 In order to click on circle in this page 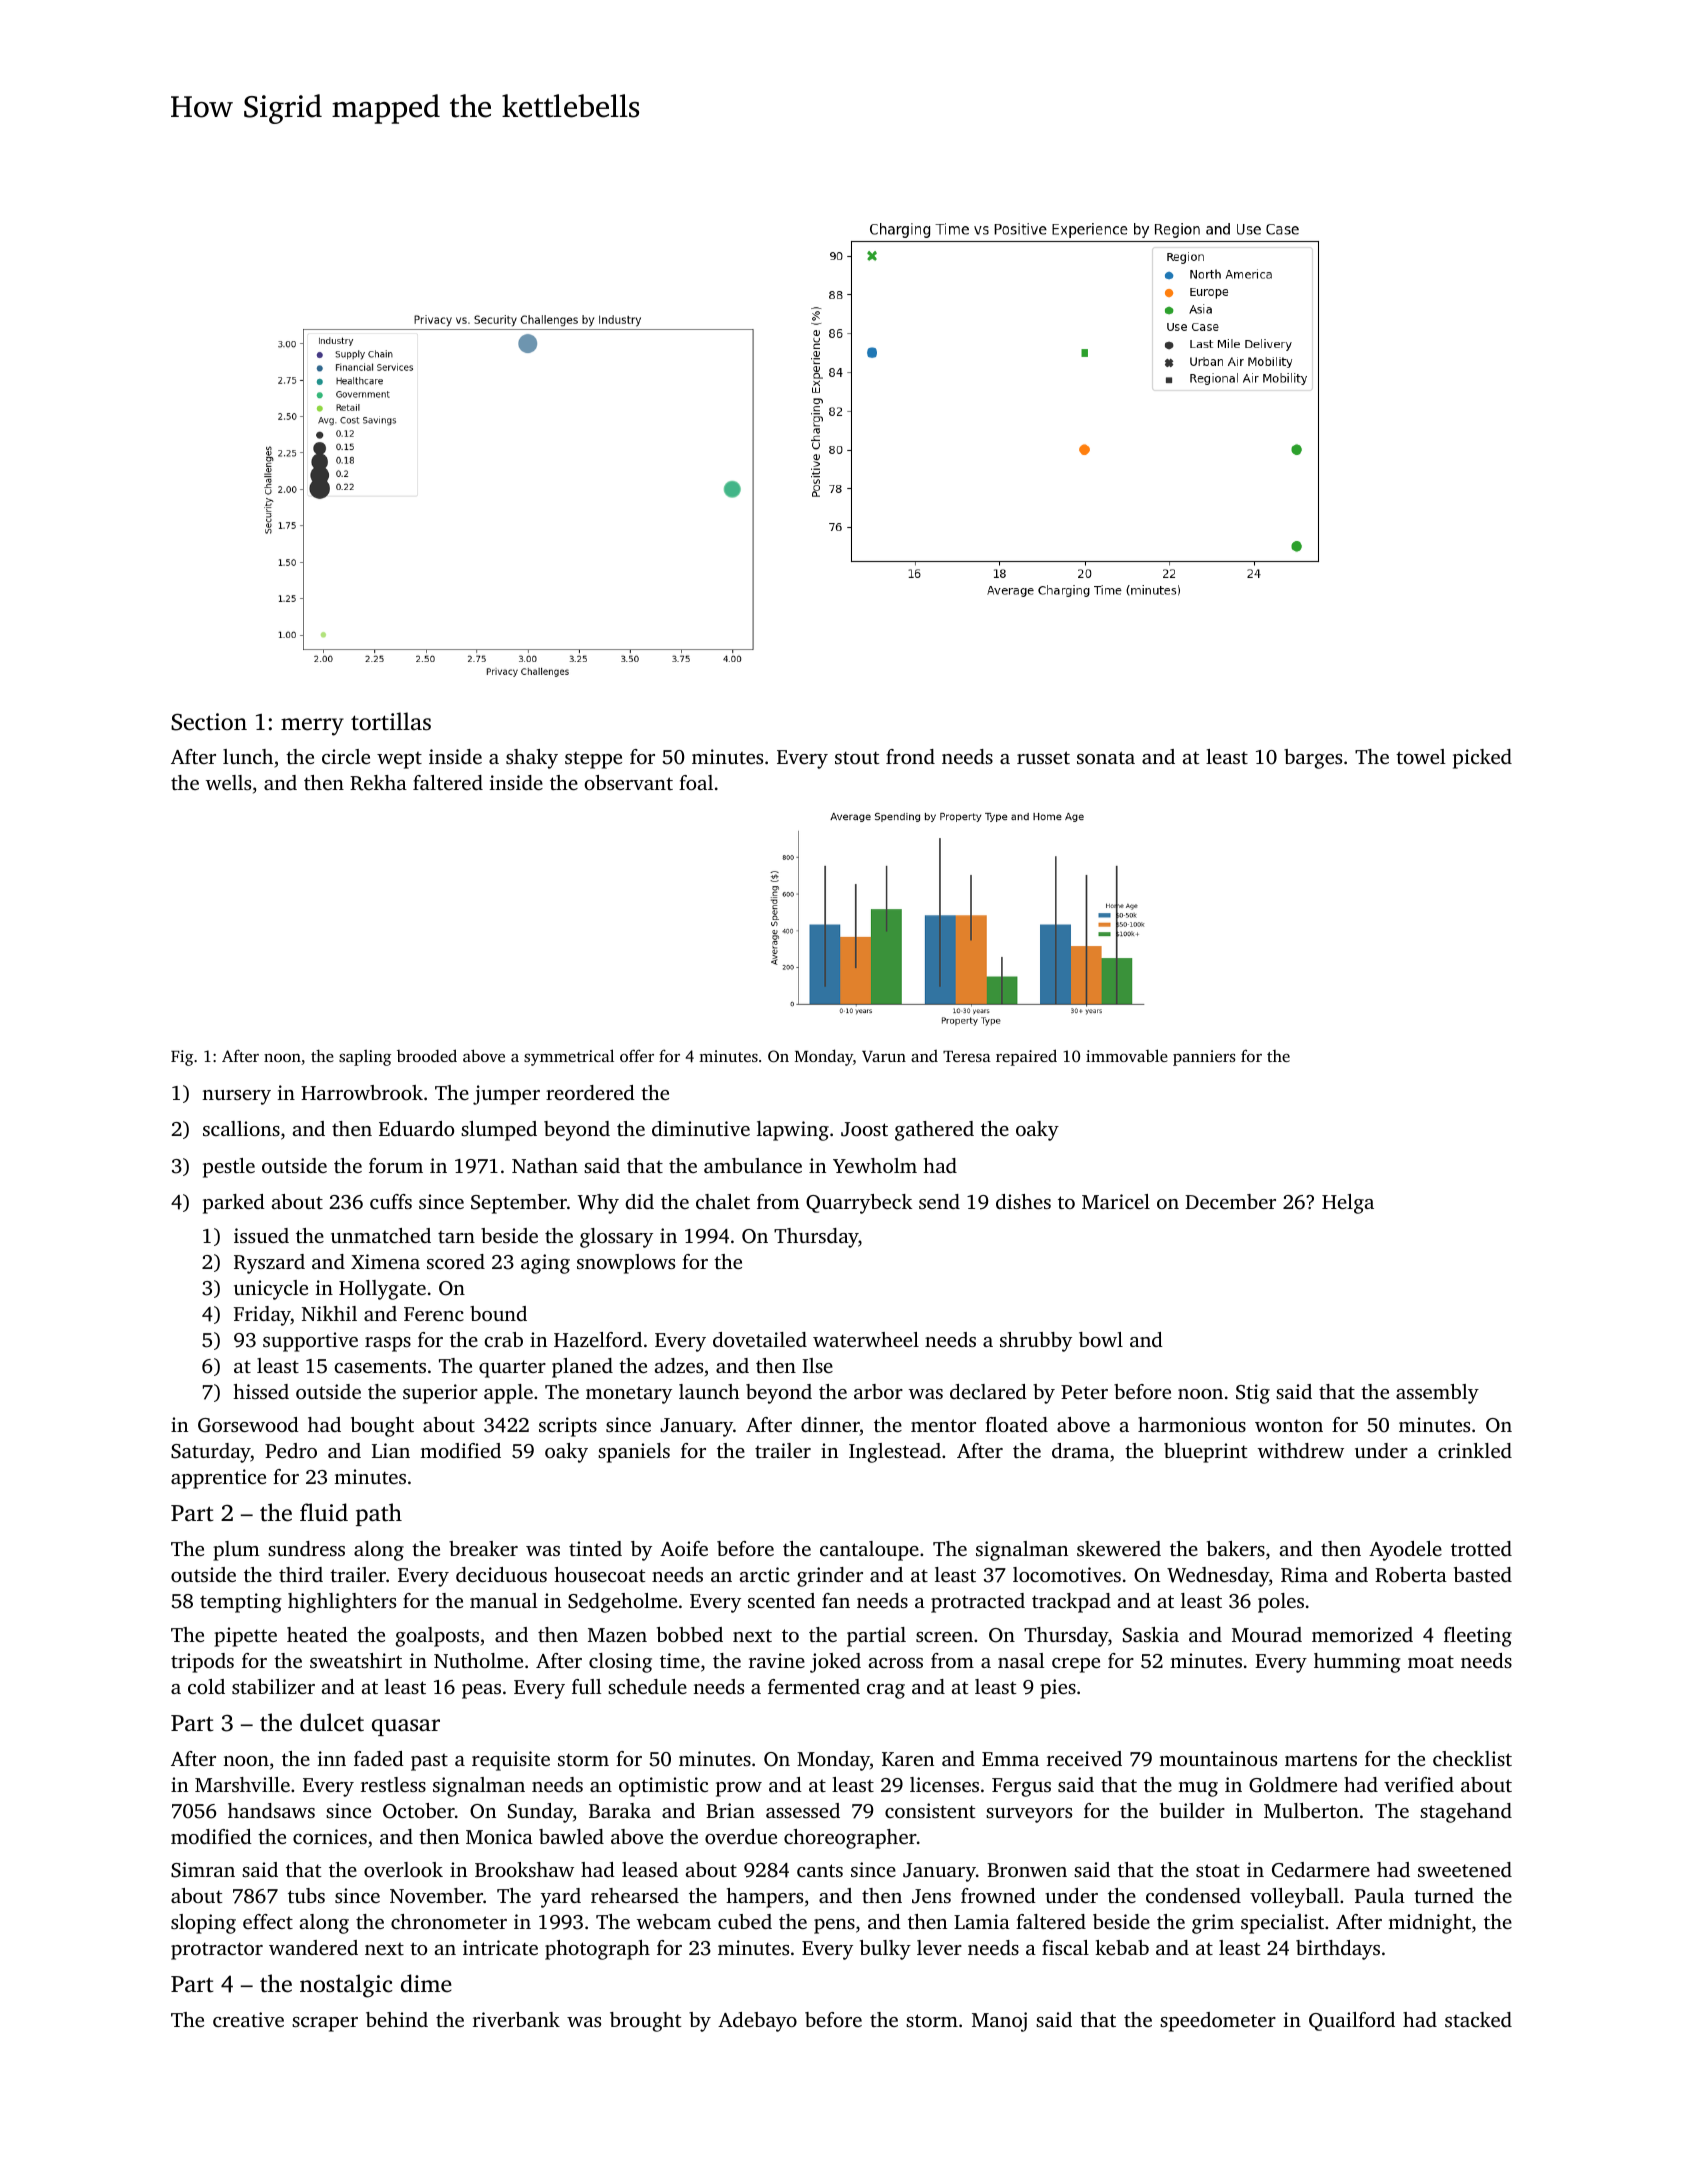, I will do `click(346, 756)`.
